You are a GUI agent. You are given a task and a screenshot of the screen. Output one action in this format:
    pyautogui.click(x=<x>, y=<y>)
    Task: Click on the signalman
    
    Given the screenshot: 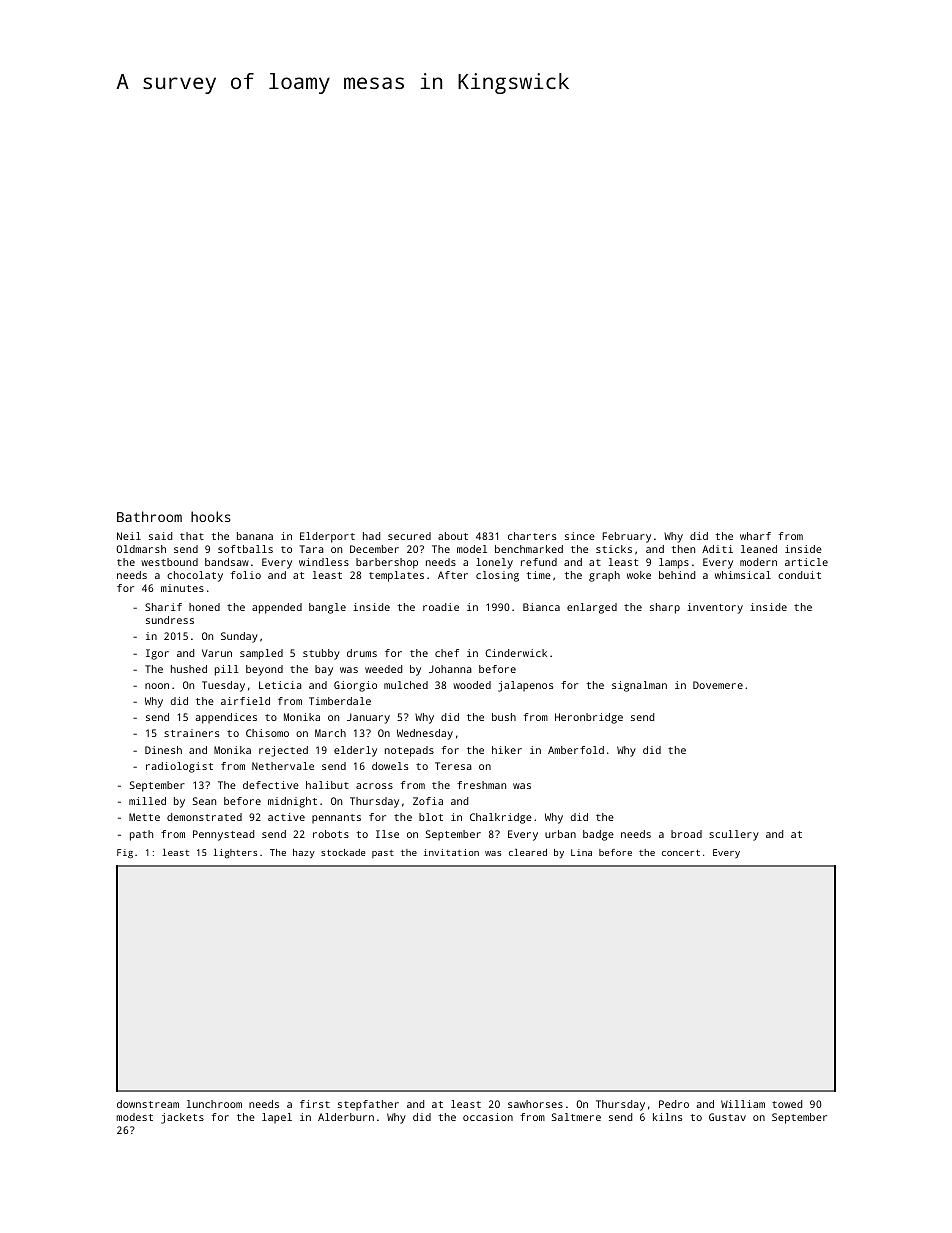 What is the action you would take?
    pyautogui.click(x=639, y=686)
